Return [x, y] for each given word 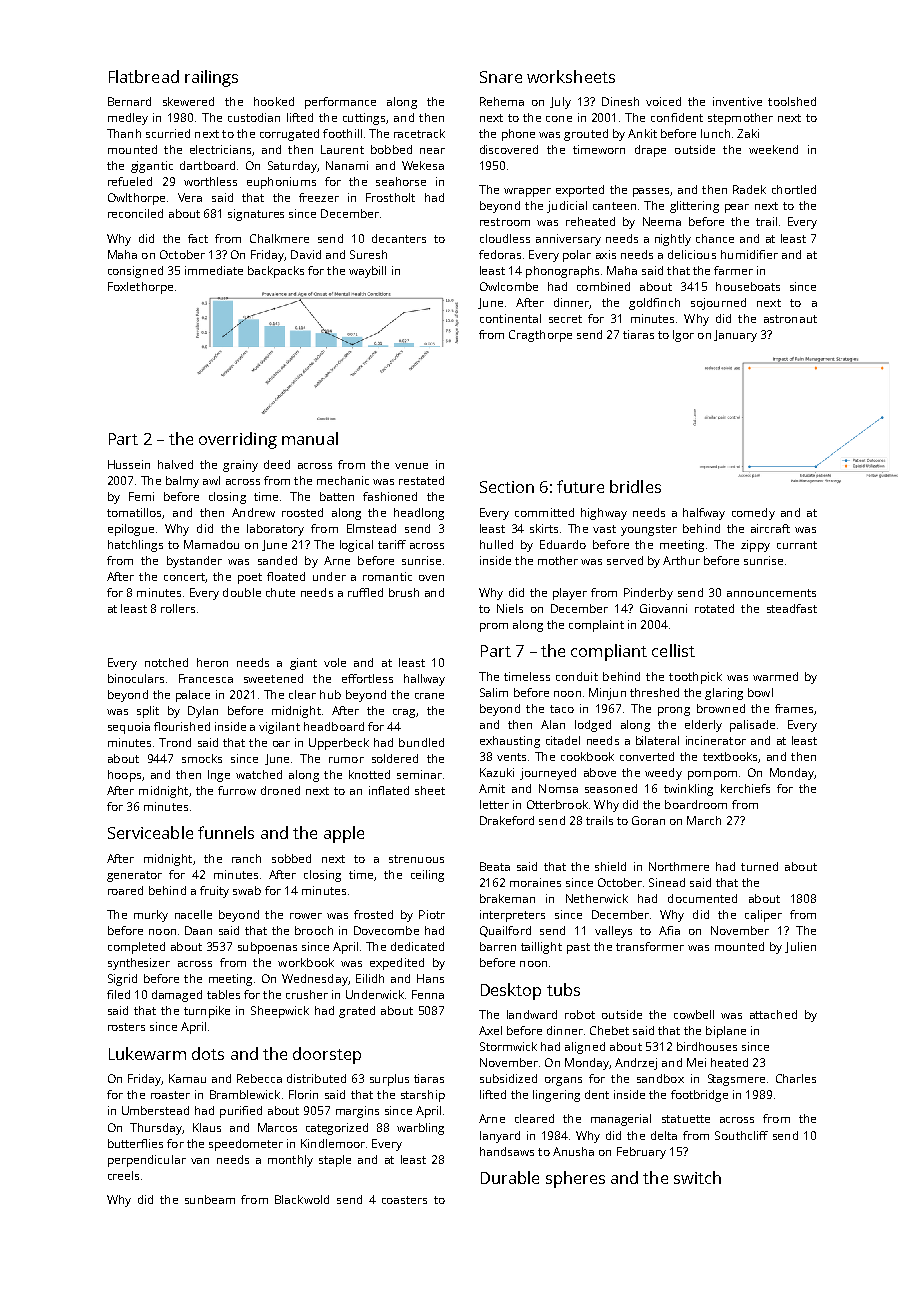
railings [211, 78]
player [570, 594]
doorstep [327, 1055]
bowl [760, 692]
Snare [501, 77]
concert [184, 577]
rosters [126, 1027]
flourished [182, 726]
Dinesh [620, 101]
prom [494, 627]
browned [721, 708]
